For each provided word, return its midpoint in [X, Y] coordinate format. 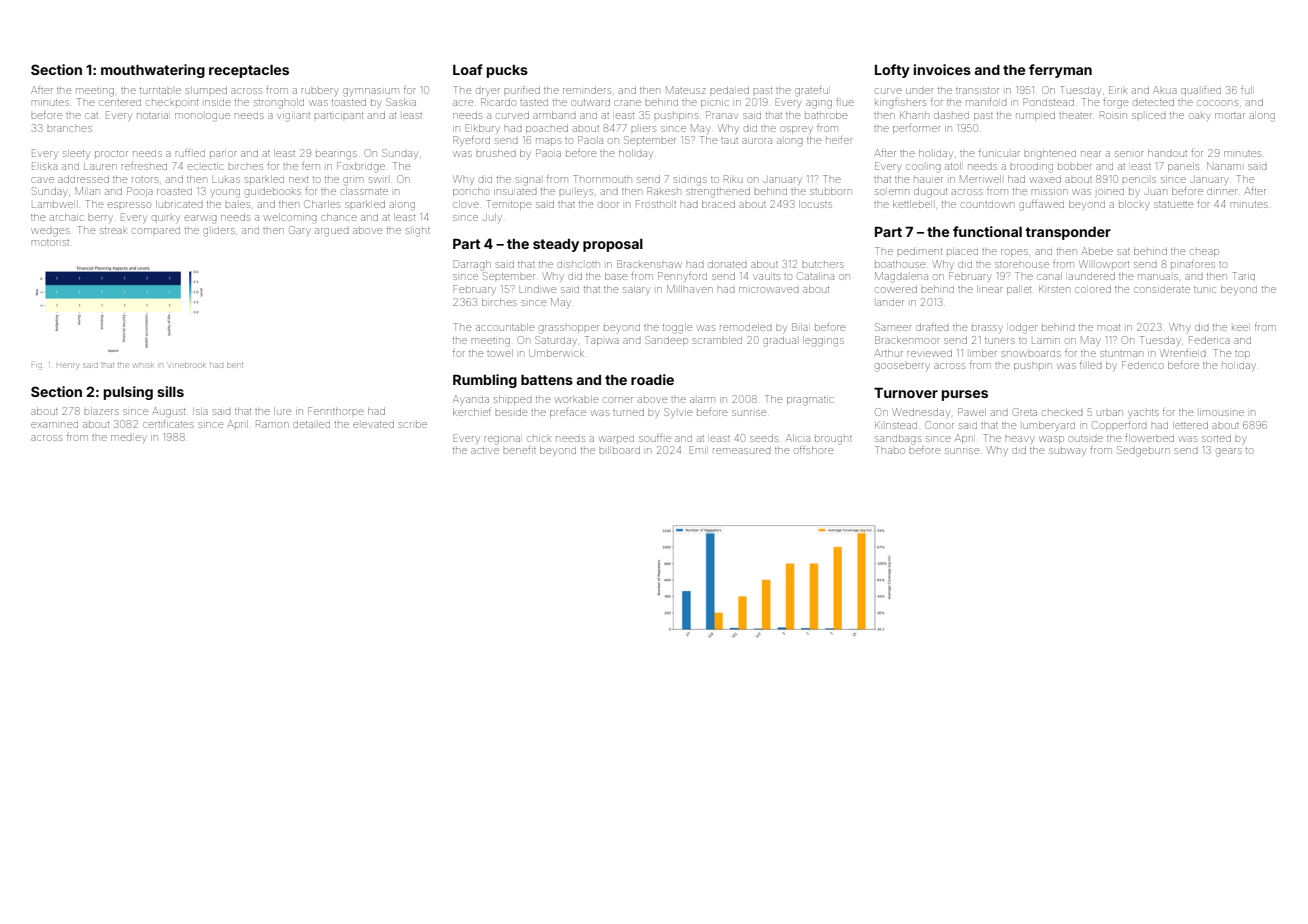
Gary [300, 231]
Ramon [272, 424]
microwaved [769, 290]
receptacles [249, 71]
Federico [1143, 365]
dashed [951, 115]
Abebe [1097, 251]
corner [618, 400]
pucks [507, 71]
